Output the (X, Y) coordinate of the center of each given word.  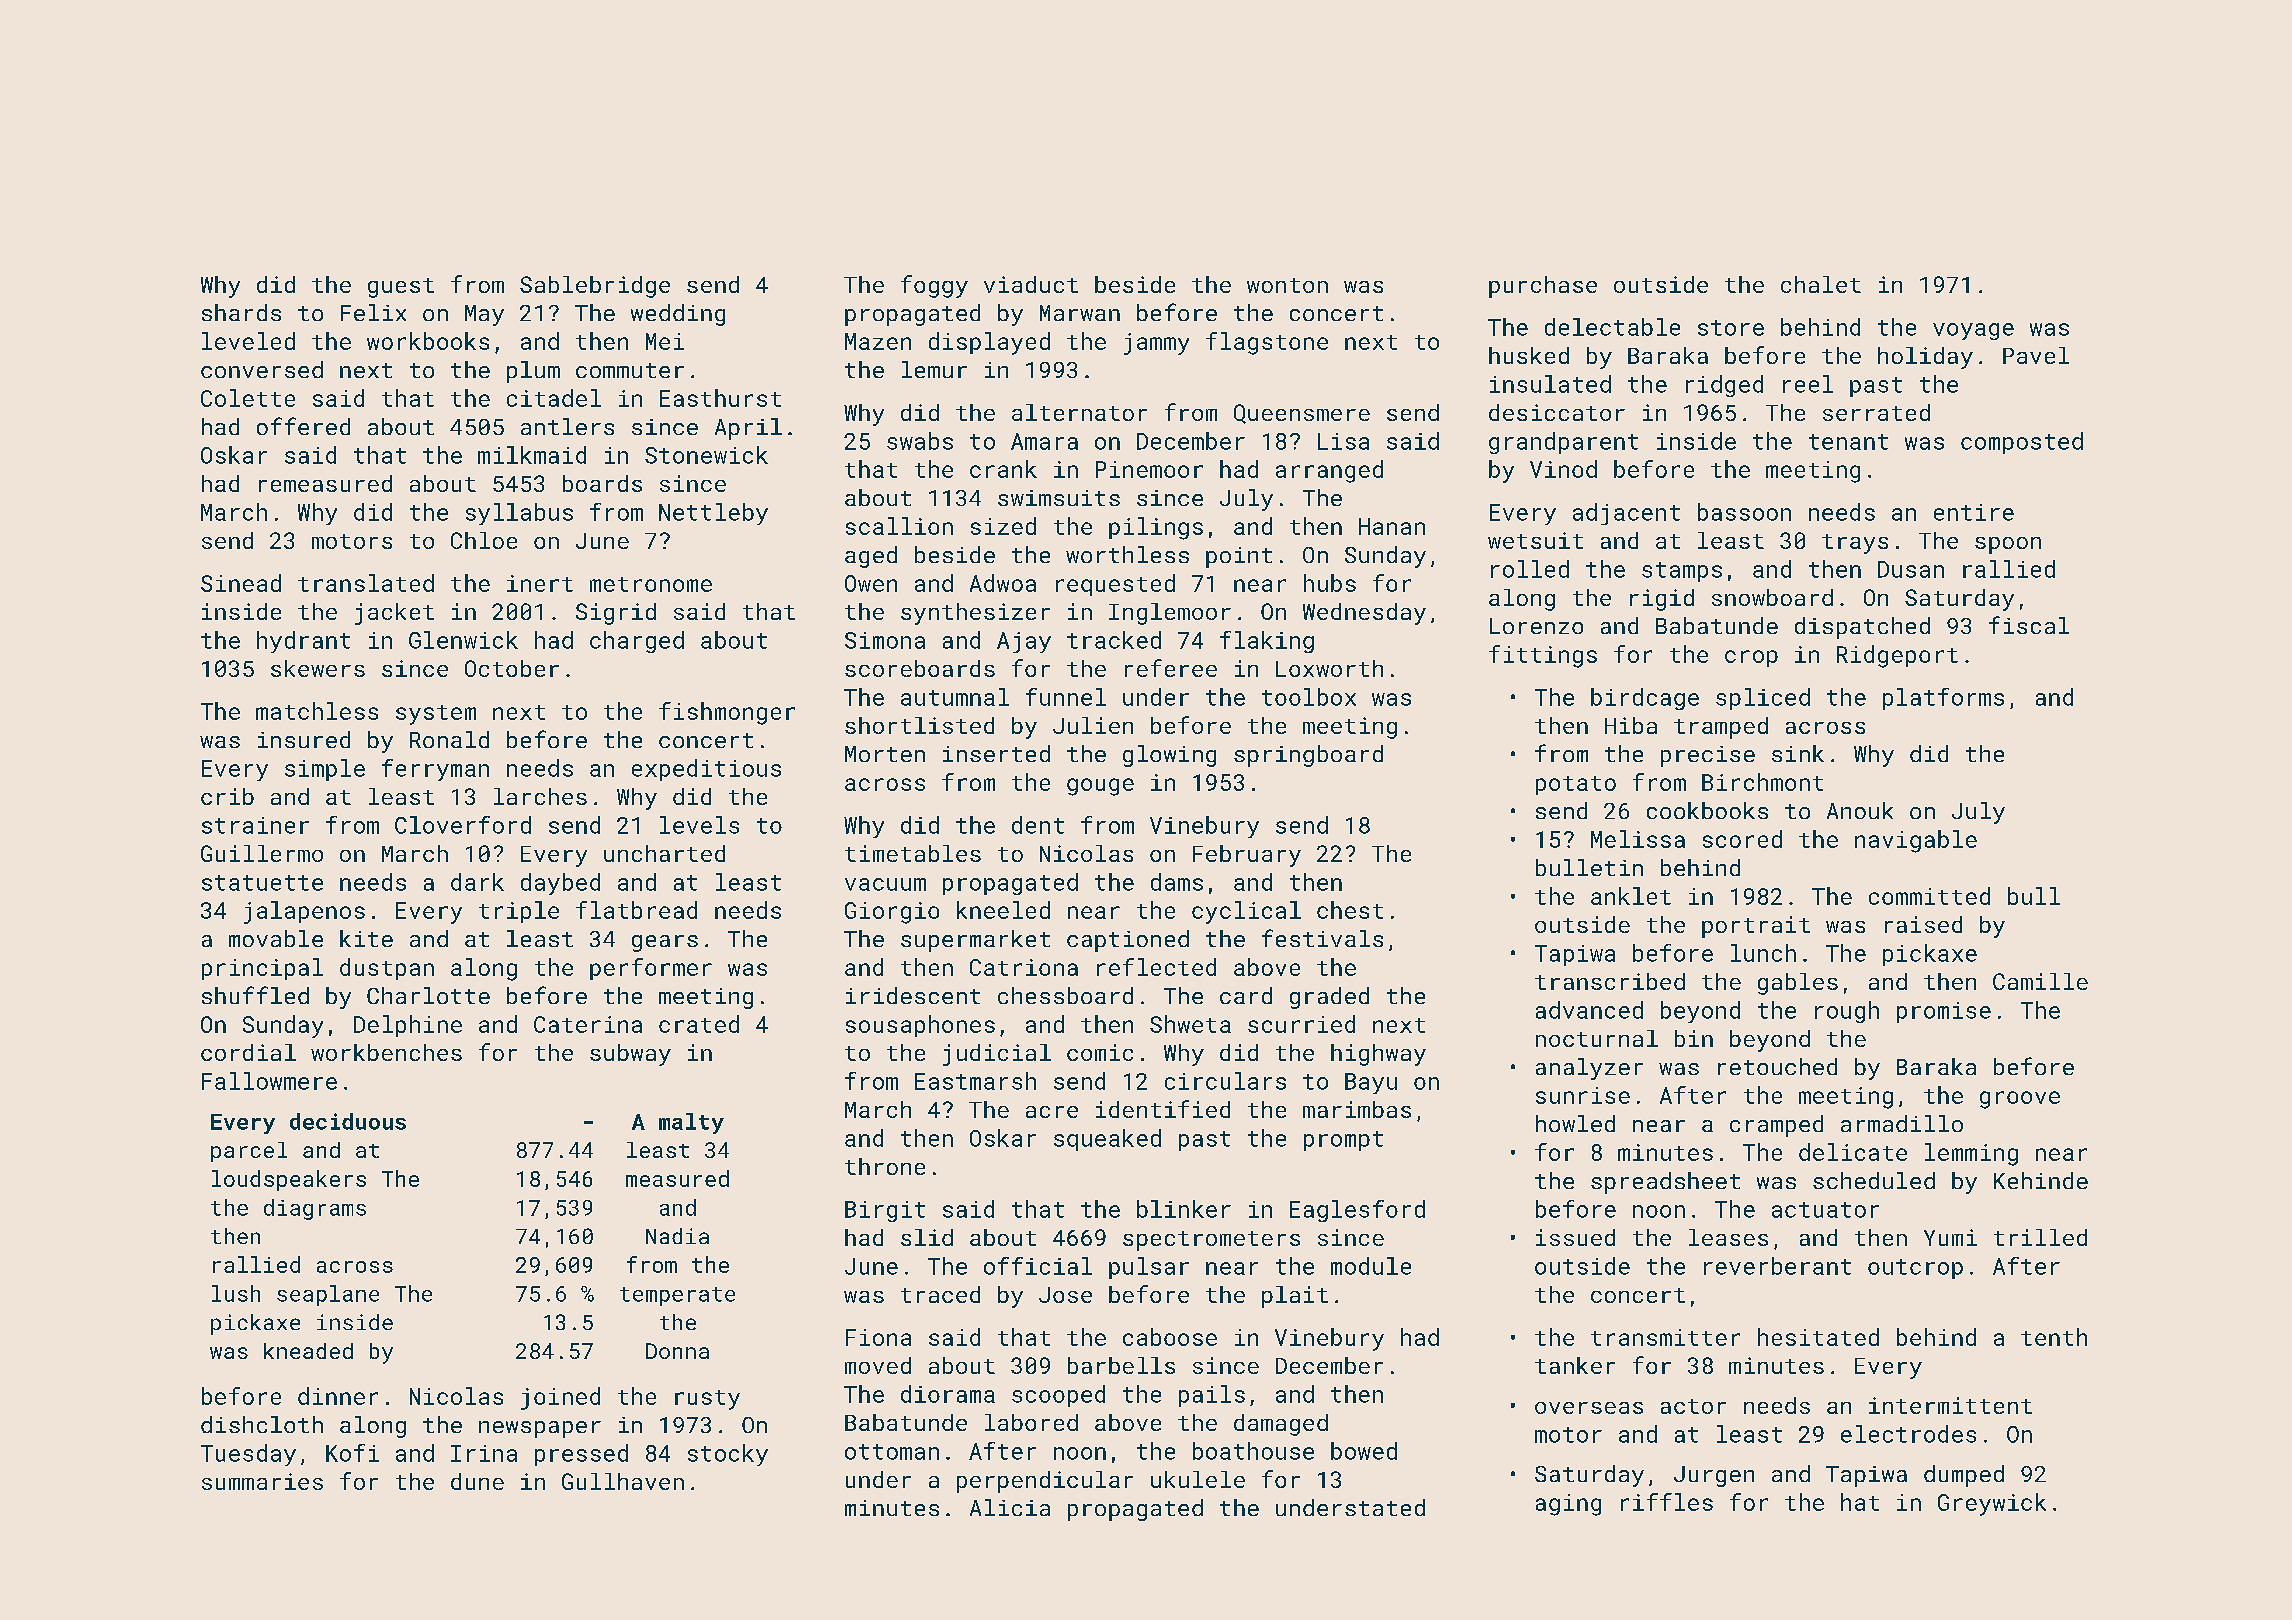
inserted (996, 753)
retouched (1777, 1066)
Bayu (1371, 1083)
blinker (1184, 1209)
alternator (1079, 412)
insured (304, 739)
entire (1974, 512)
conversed (262, 369)
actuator (1825, 1210)
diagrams (315, 1209)
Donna (677, 1351)
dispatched (1862, 628)
